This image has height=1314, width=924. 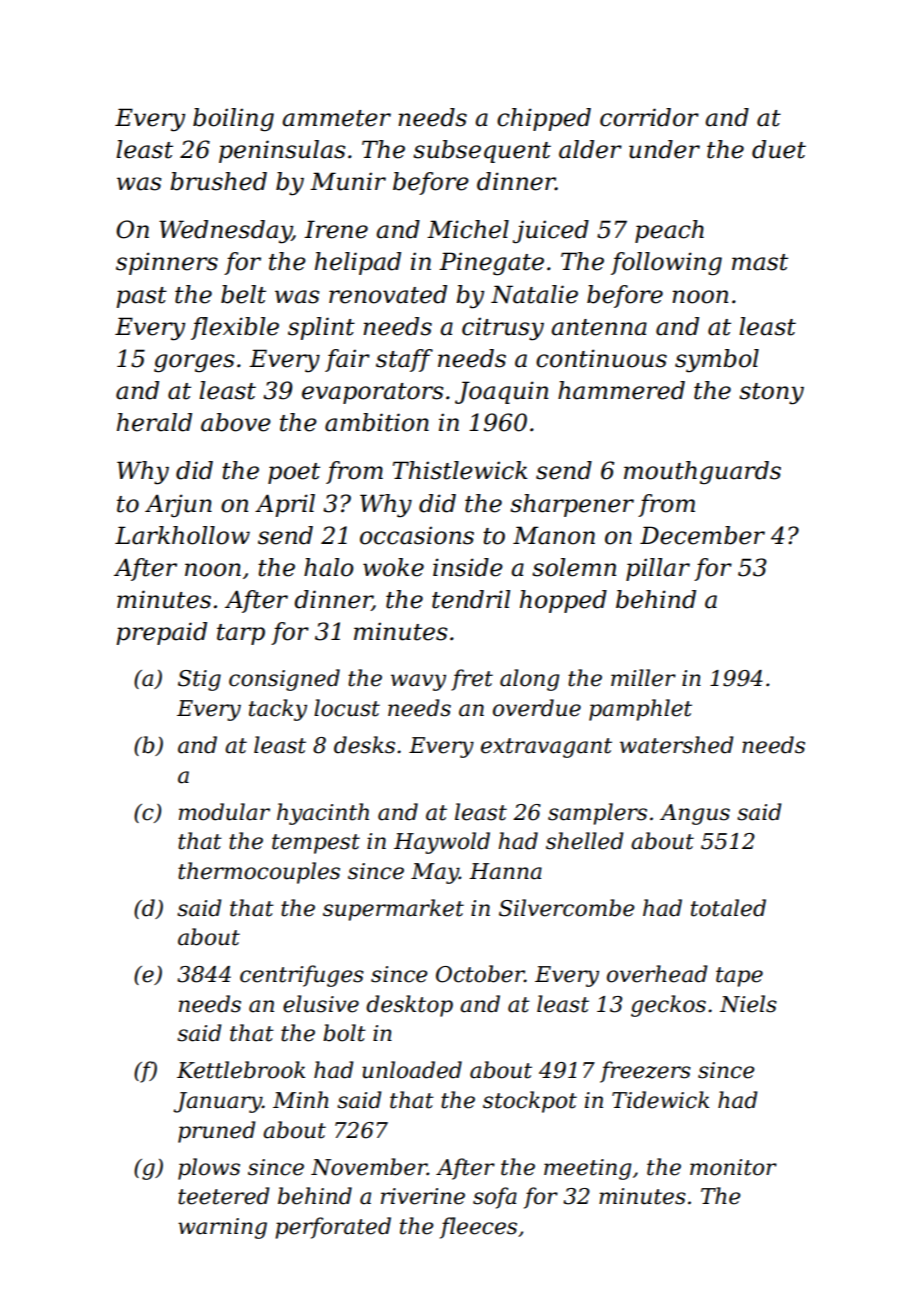 What do you see at coordinates (241, 1070) in the image?
I see `Kettlebrook` at bounding box center [241, 1070].
